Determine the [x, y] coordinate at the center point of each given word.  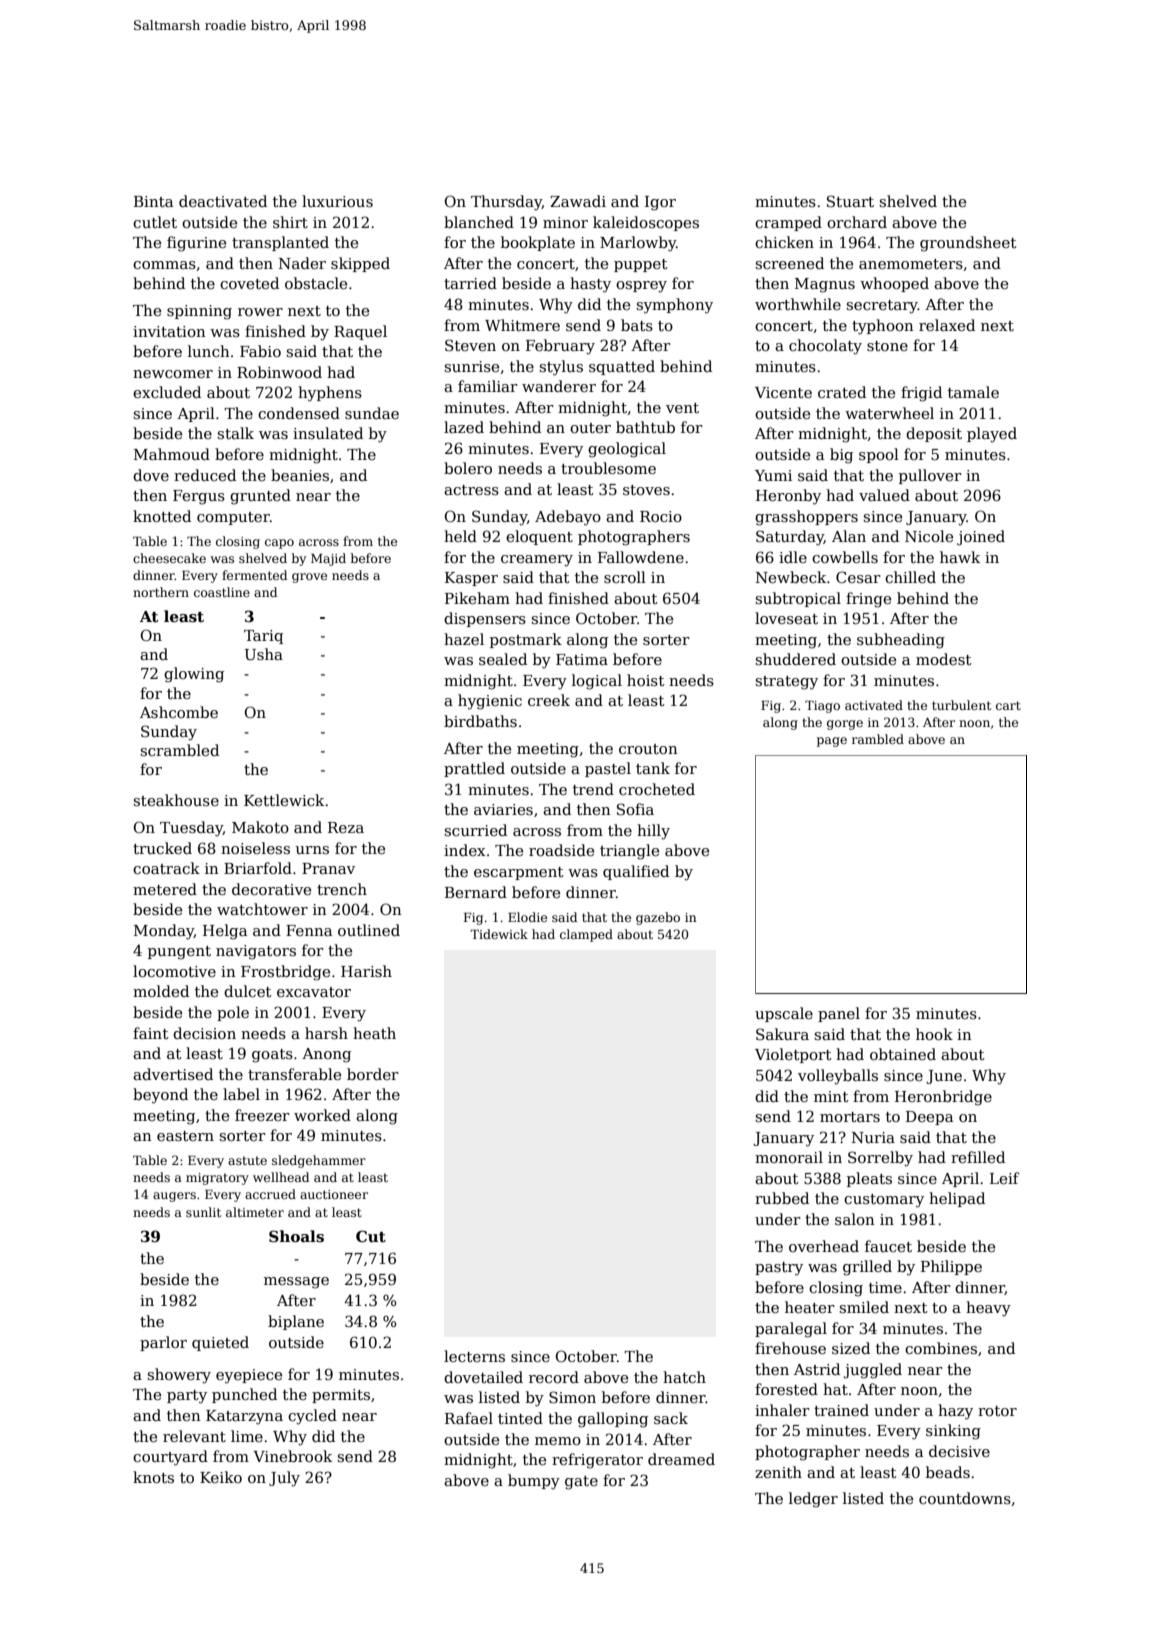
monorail [789, 1157]
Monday [164, 932]
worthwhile [798, 304]
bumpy [534, 1482]
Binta [153, 201]
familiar [488, 386]
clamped [586, 935]
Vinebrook [292, 1456]
